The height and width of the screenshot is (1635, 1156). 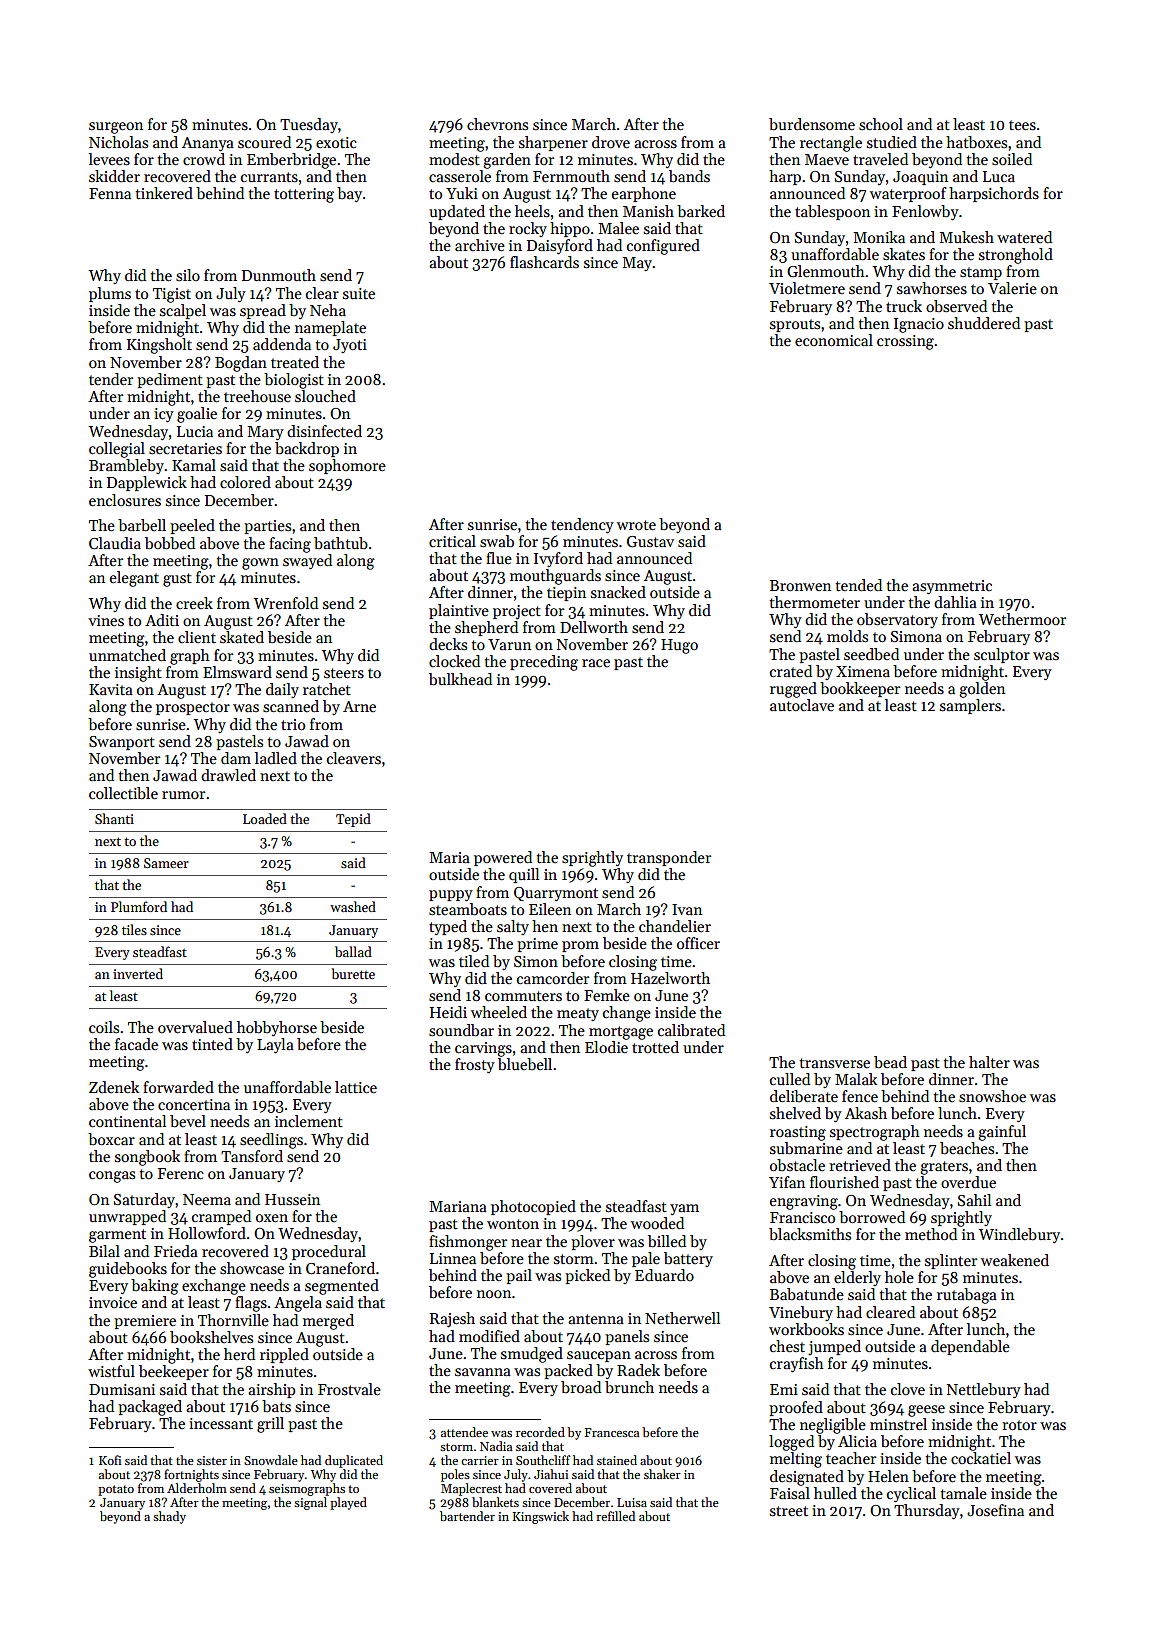 What do you see at coordinates (116, 1490) in the screenshot?
I see `potato` at bounding box center [116, 1490].
